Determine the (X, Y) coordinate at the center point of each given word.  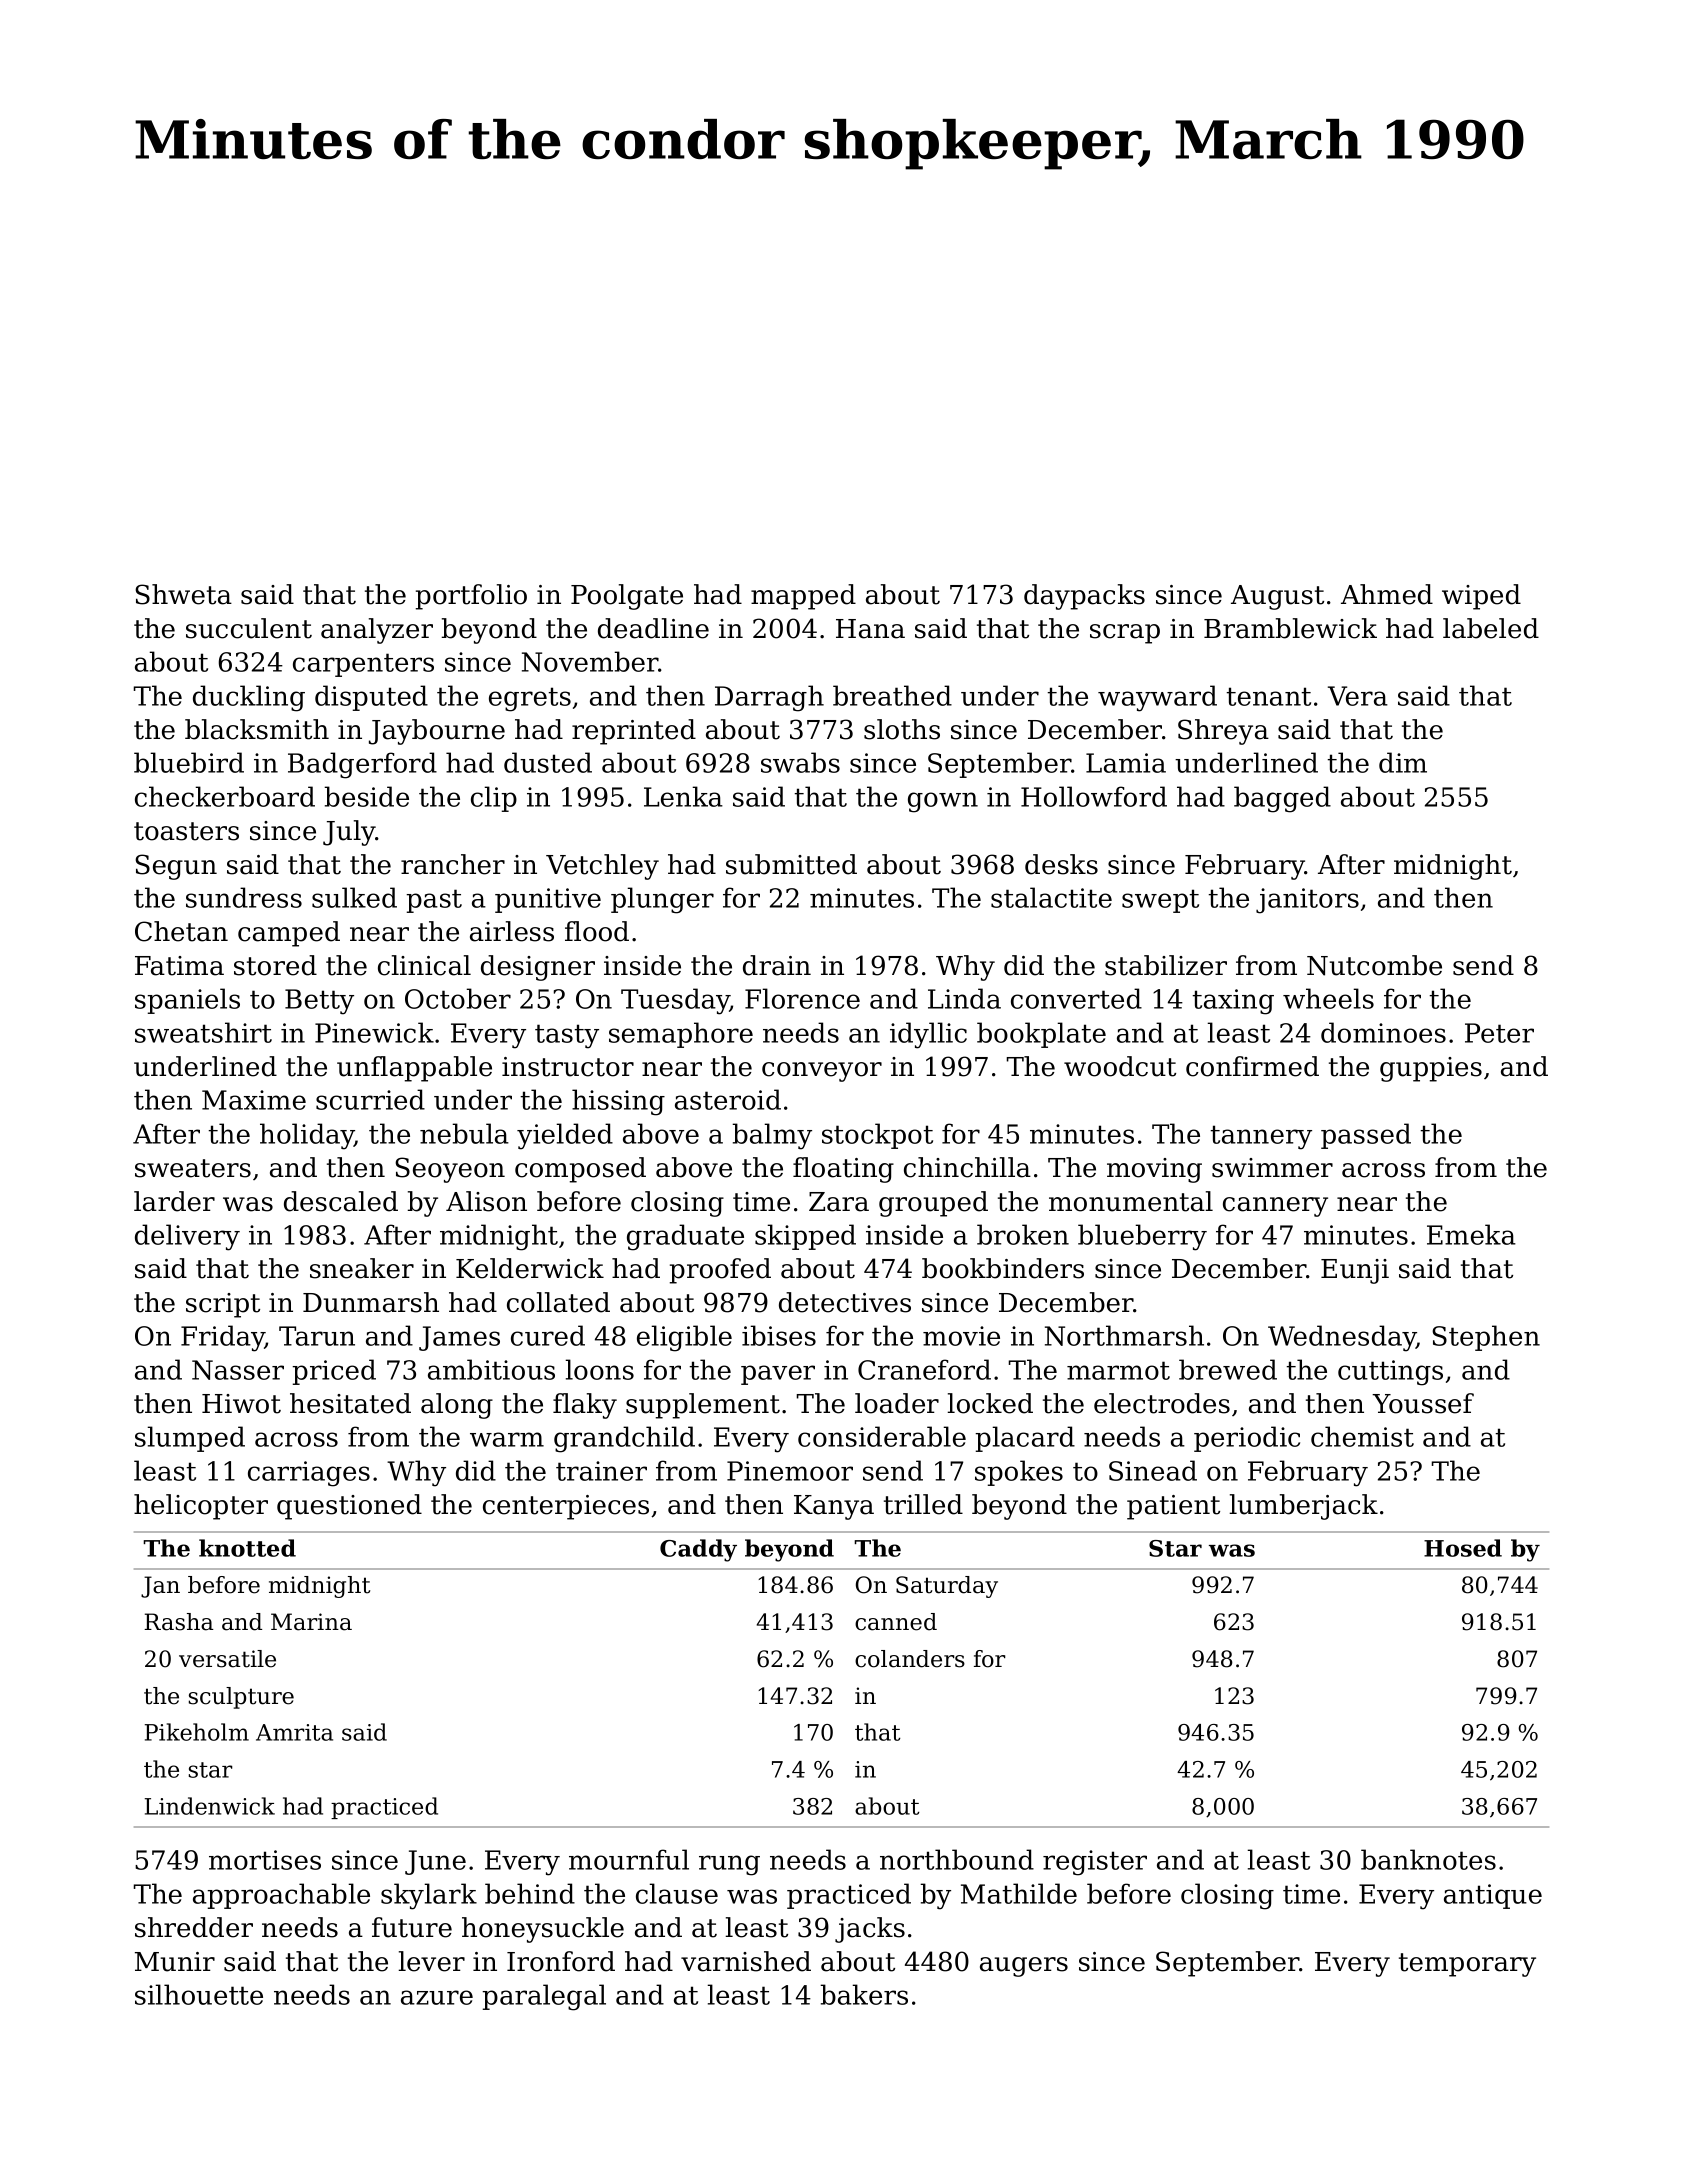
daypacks (1084, 597)
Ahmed (1387, 594)
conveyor (822, 1072)
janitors (1307, 901)
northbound (957, 1859)
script (223, 1305)
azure (437, 1997)
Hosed (1463, 1548)
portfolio (471, 597)
